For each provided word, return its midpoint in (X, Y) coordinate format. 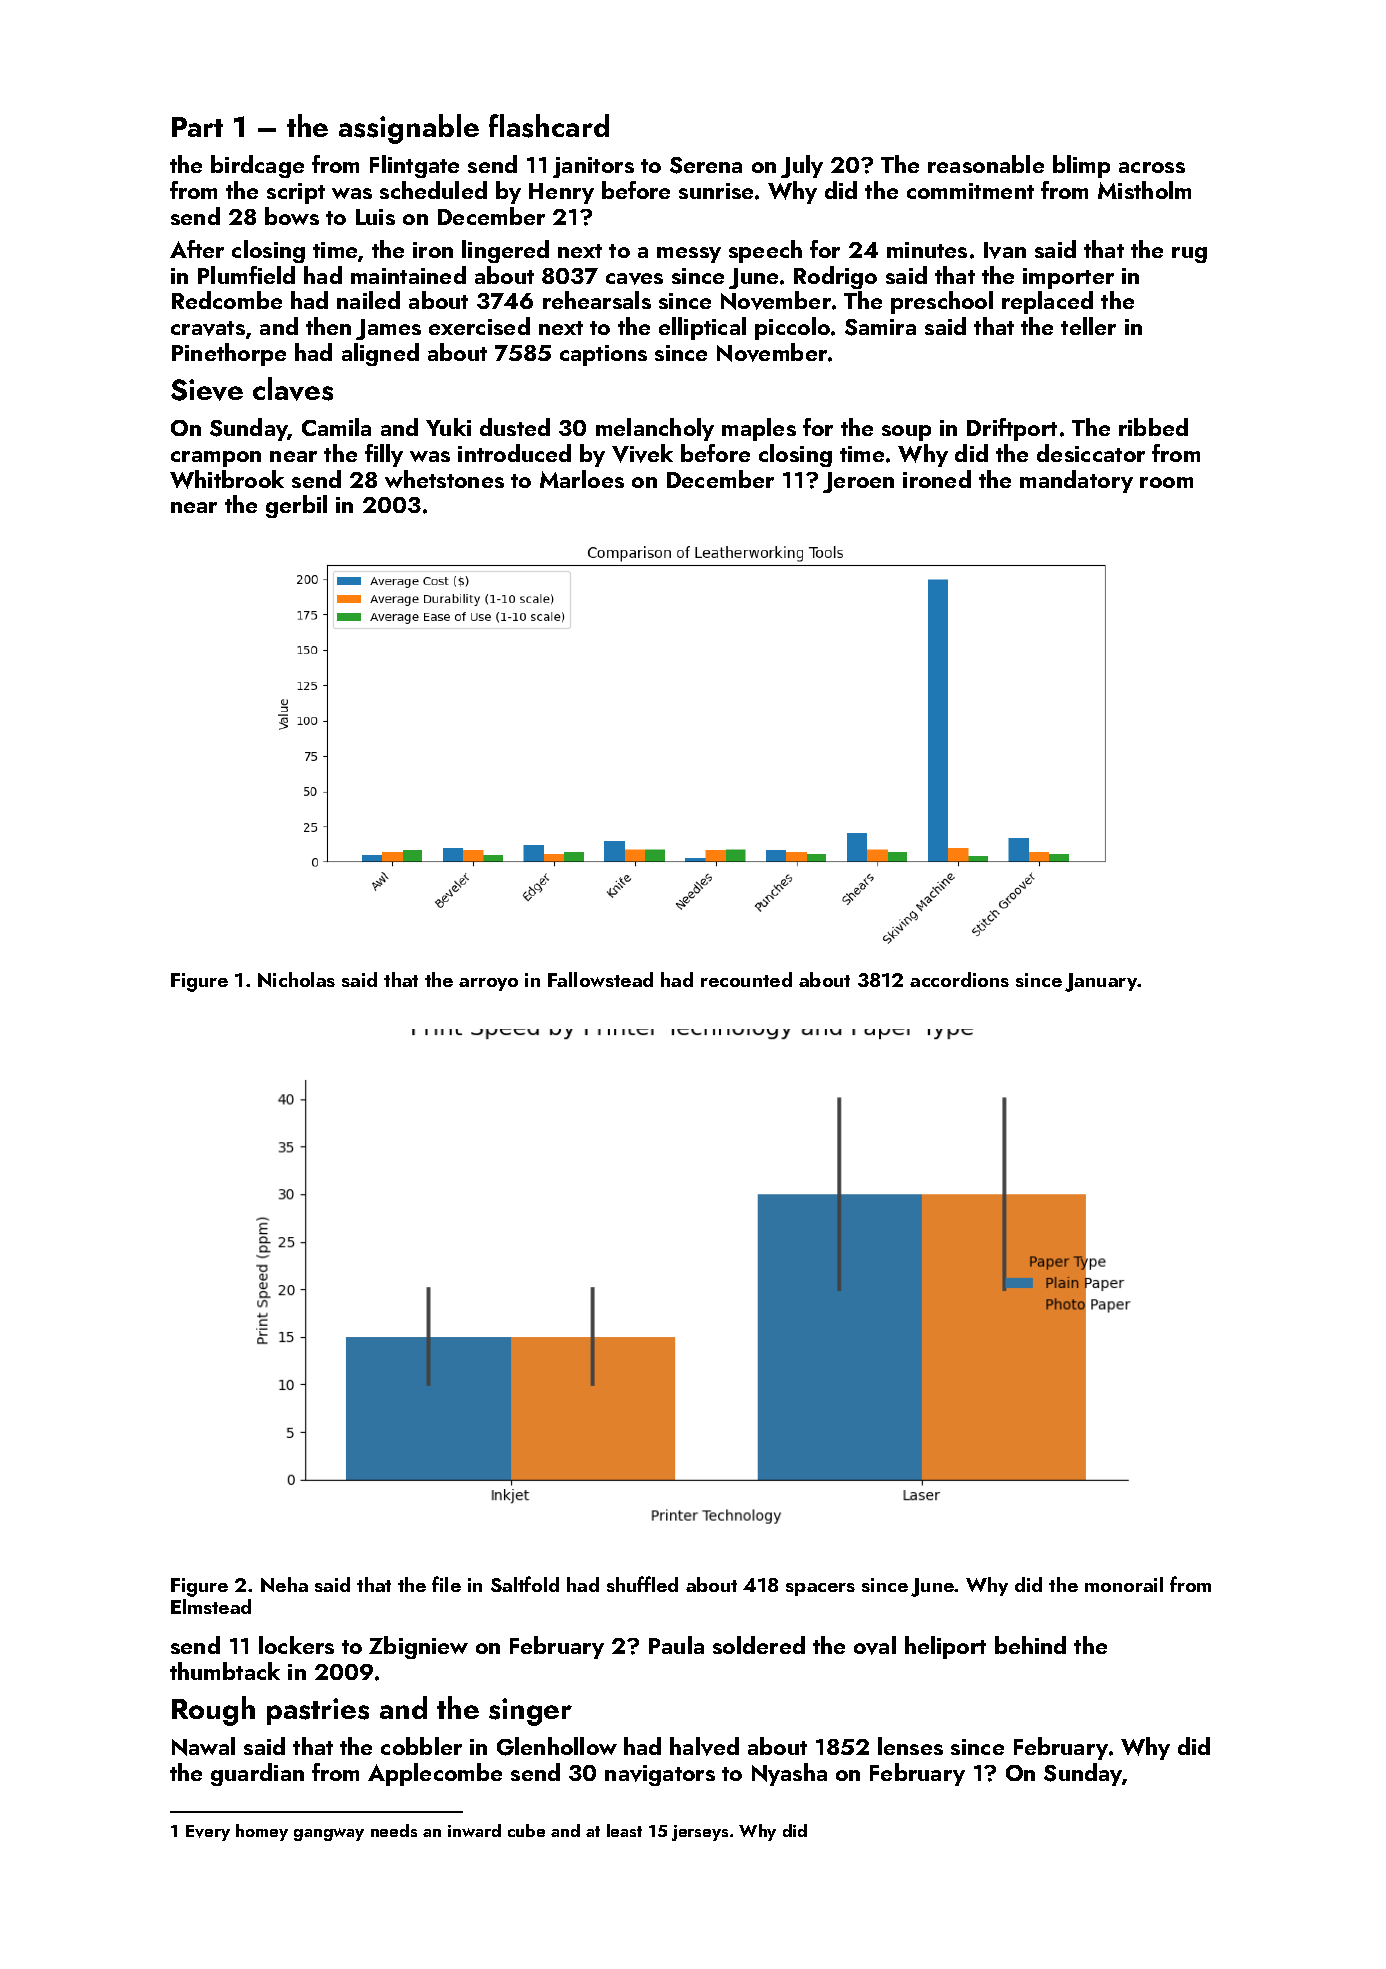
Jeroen (858, 482)
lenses (910, 1746)
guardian (257, 1774)
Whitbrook (227, 479)
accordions (959, 979)
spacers (820, 1589)
